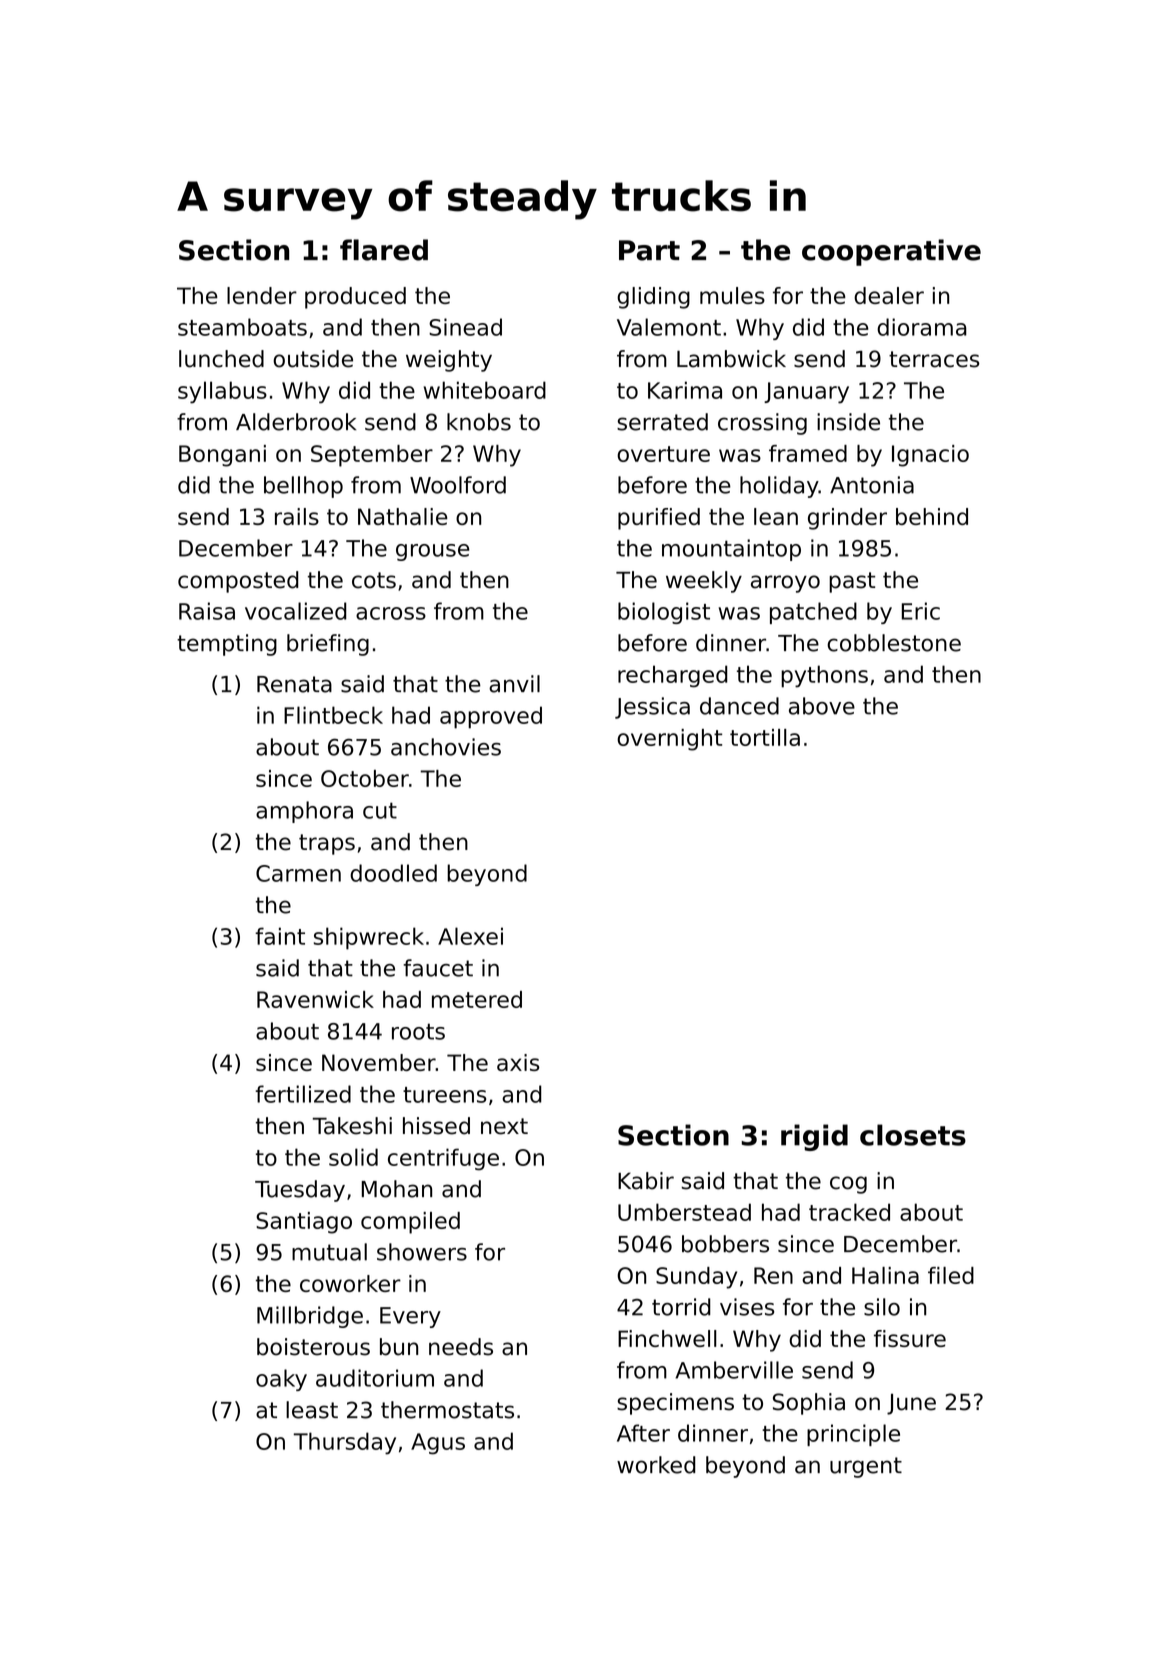  I want to click on pythons, so click(824, 676).
